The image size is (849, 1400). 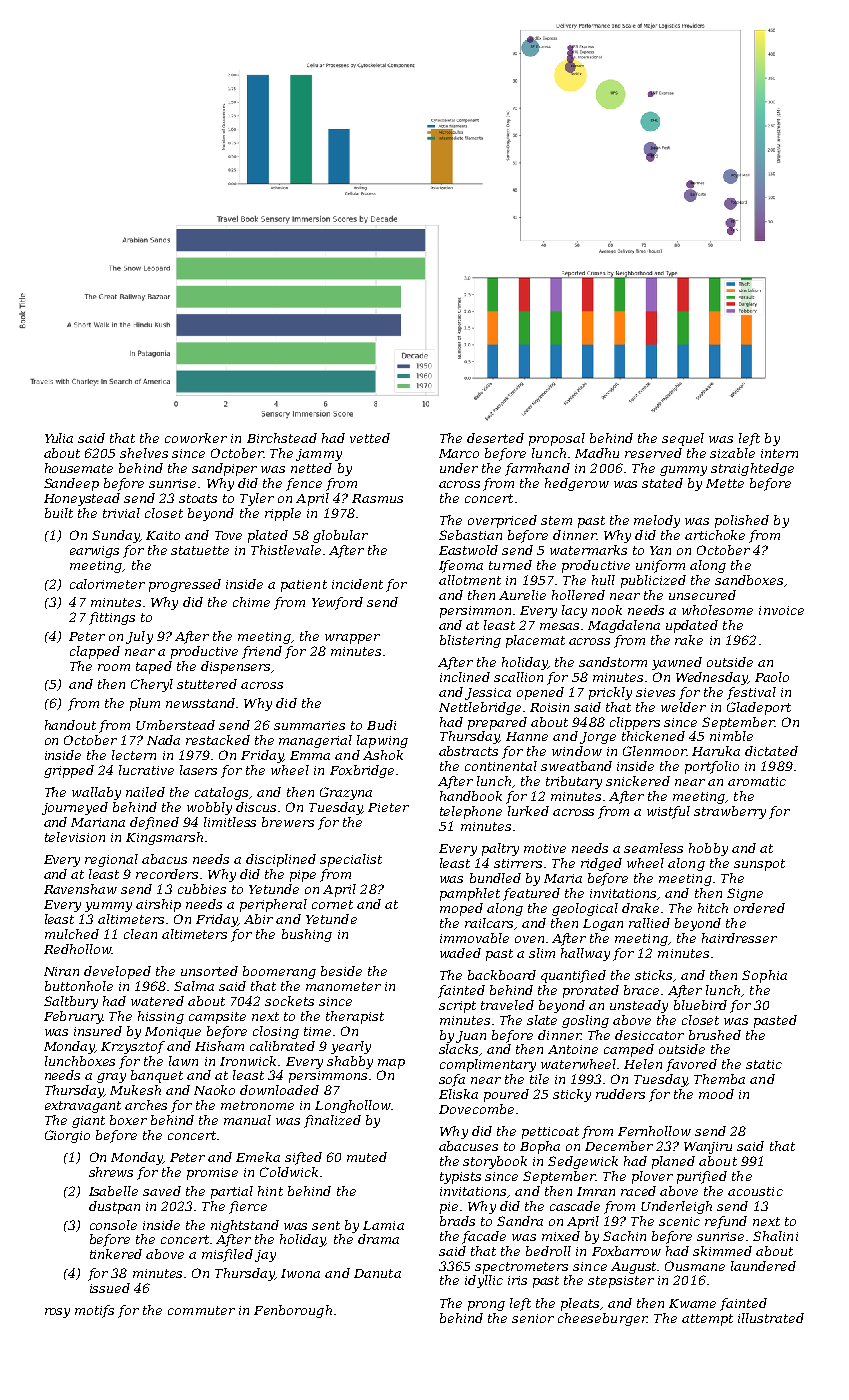 I want to click on Redhollow, so click(x=78, y=949).
